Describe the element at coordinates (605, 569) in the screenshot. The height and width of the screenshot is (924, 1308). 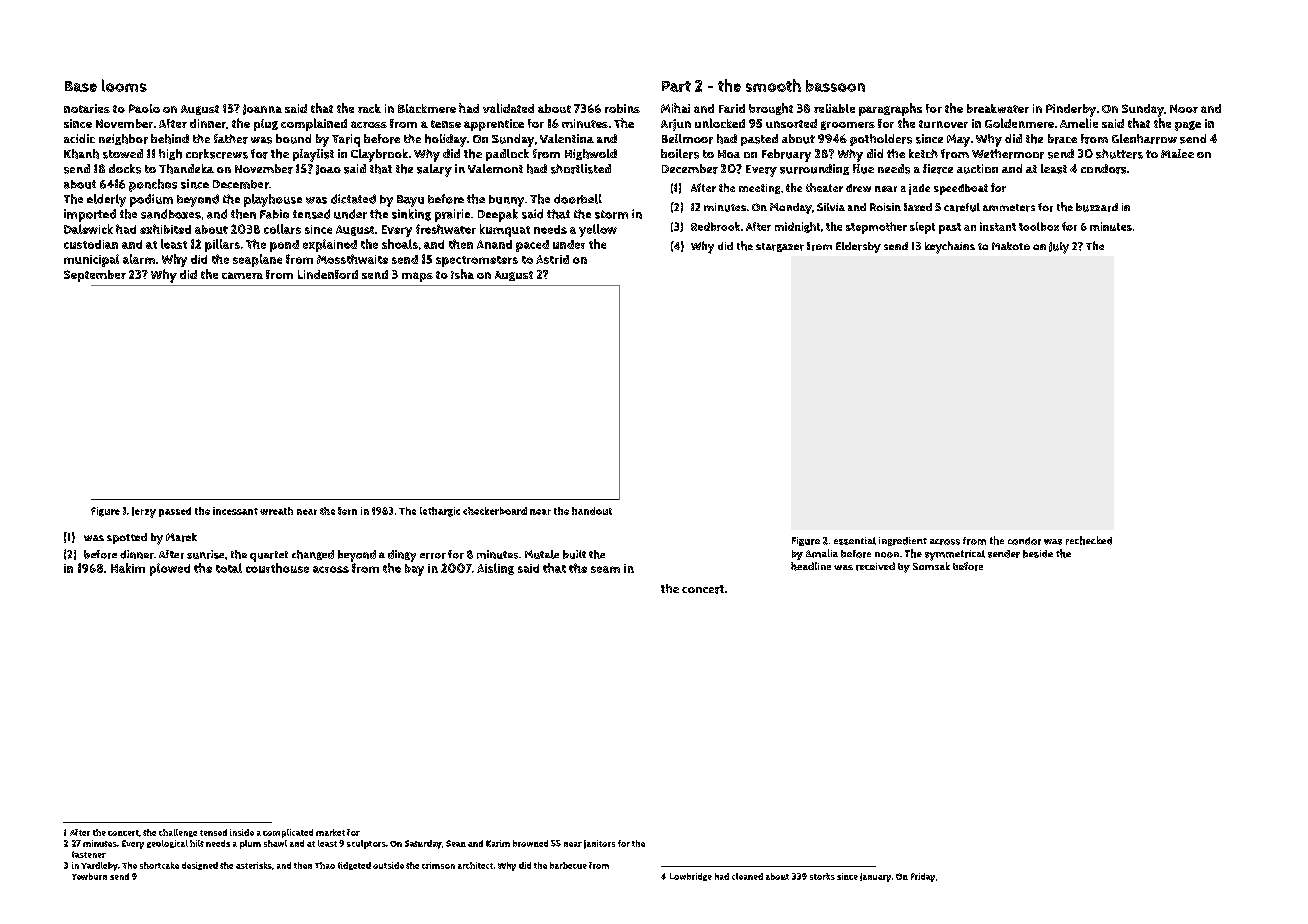
I see `seam` at that location.
